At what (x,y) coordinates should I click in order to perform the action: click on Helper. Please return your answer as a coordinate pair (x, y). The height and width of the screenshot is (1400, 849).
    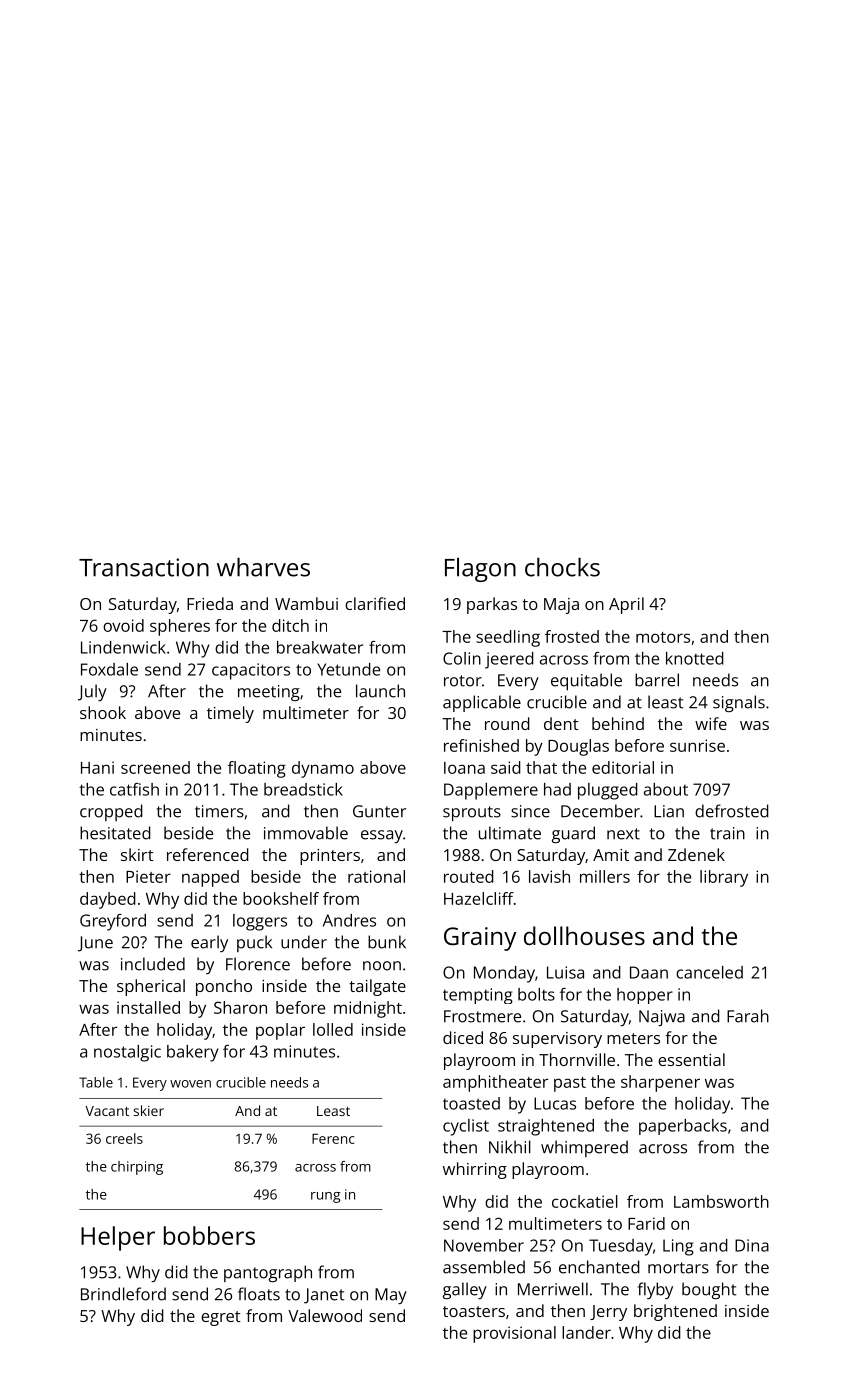
    Looking at the image, I should click on (118, 1238).
